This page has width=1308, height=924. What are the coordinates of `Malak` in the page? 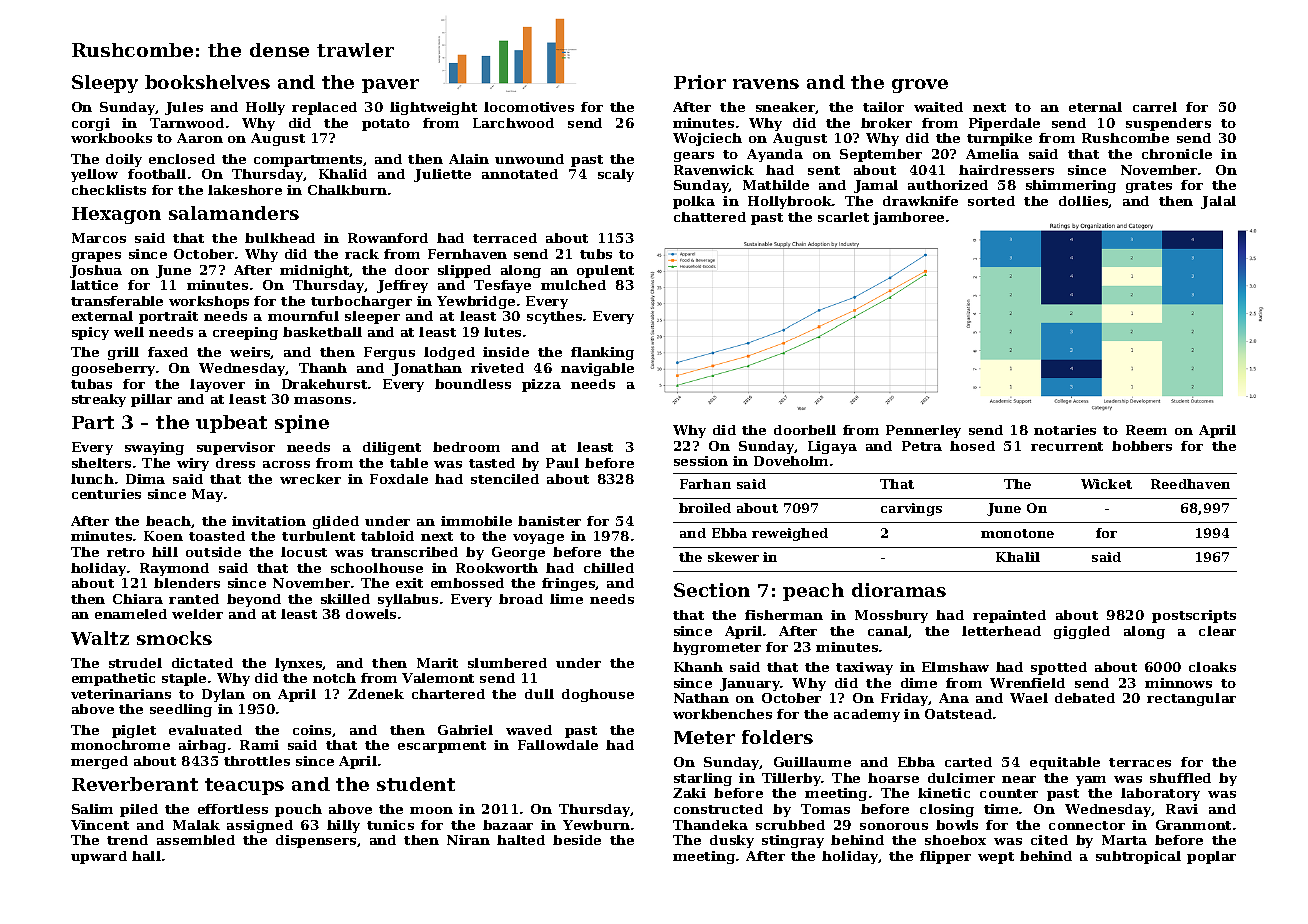 It's located at (196, 825).
